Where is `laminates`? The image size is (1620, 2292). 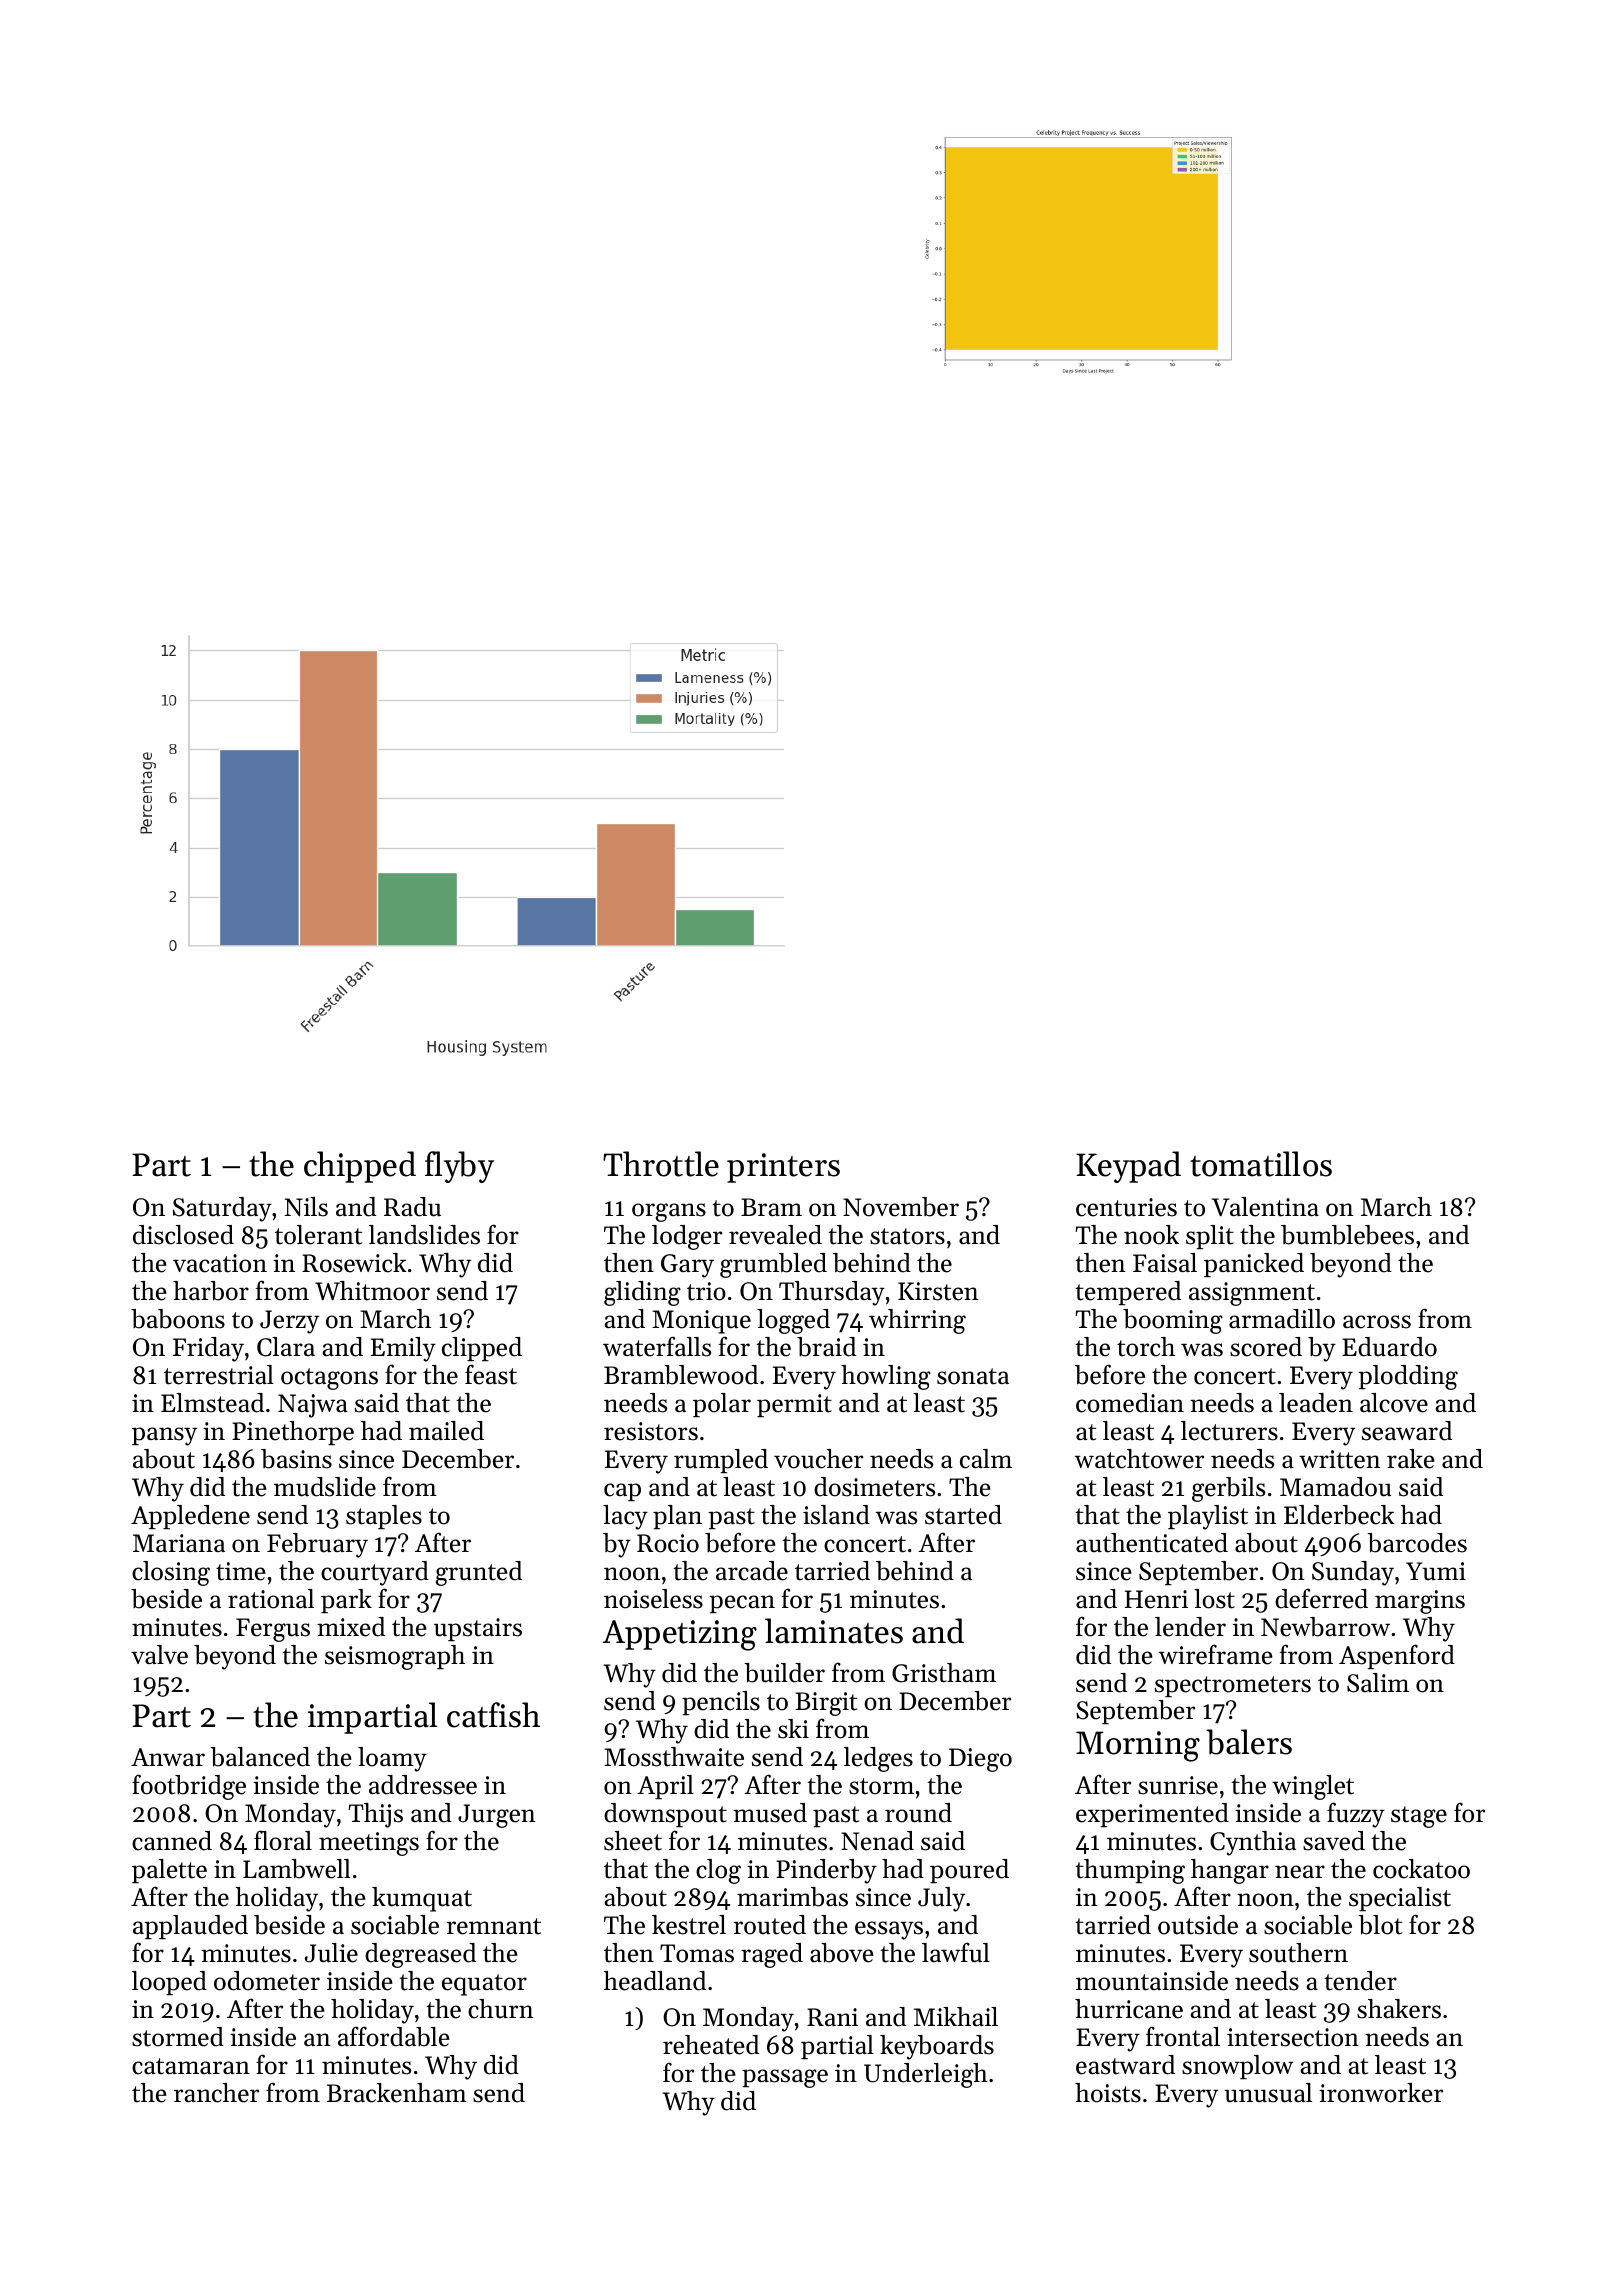
laminates is located at coordinates (834, 1631).
